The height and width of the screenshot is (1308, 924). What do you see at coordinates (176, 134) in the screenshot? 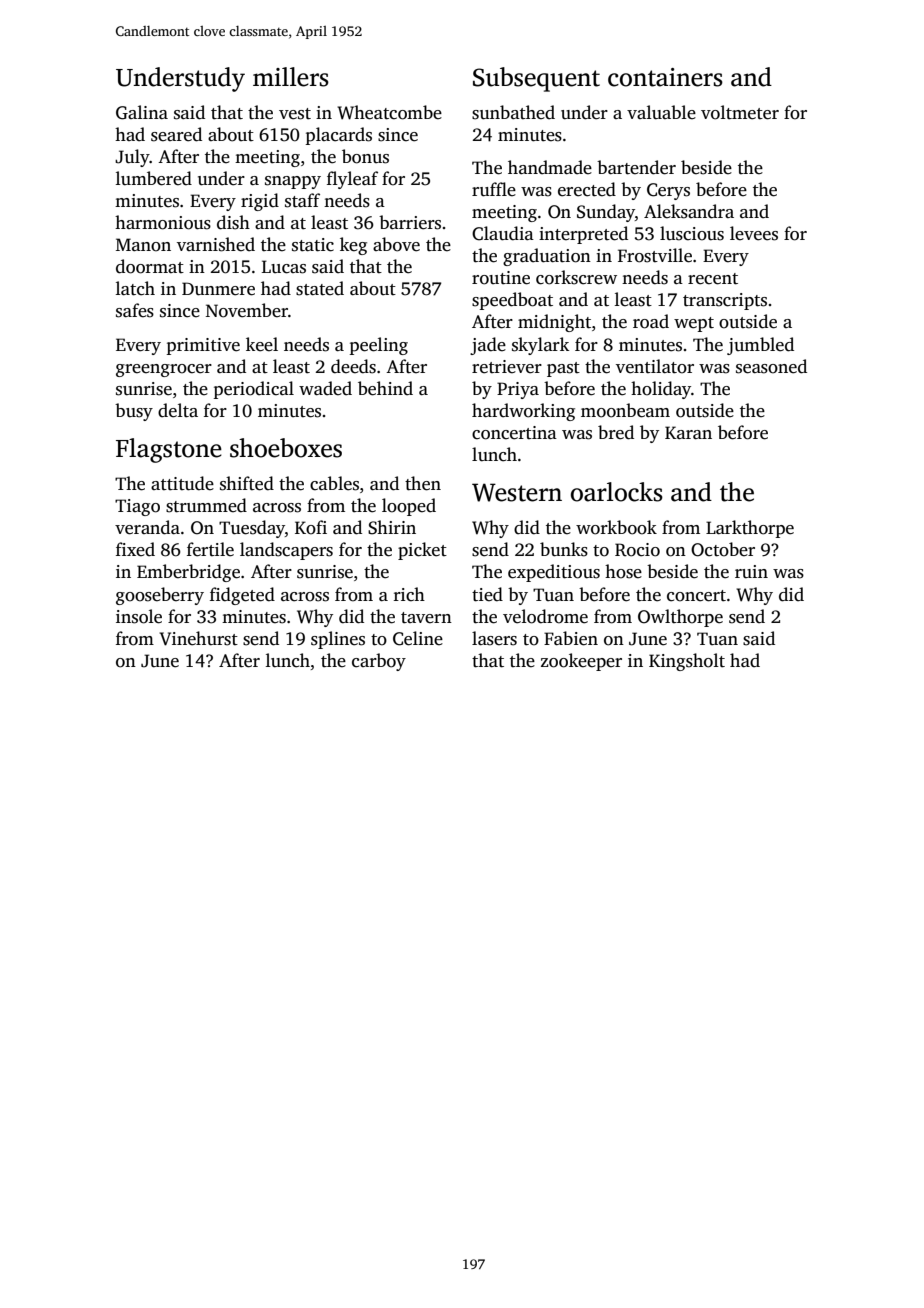
I see `seared` at bounding box center [176, 134].
